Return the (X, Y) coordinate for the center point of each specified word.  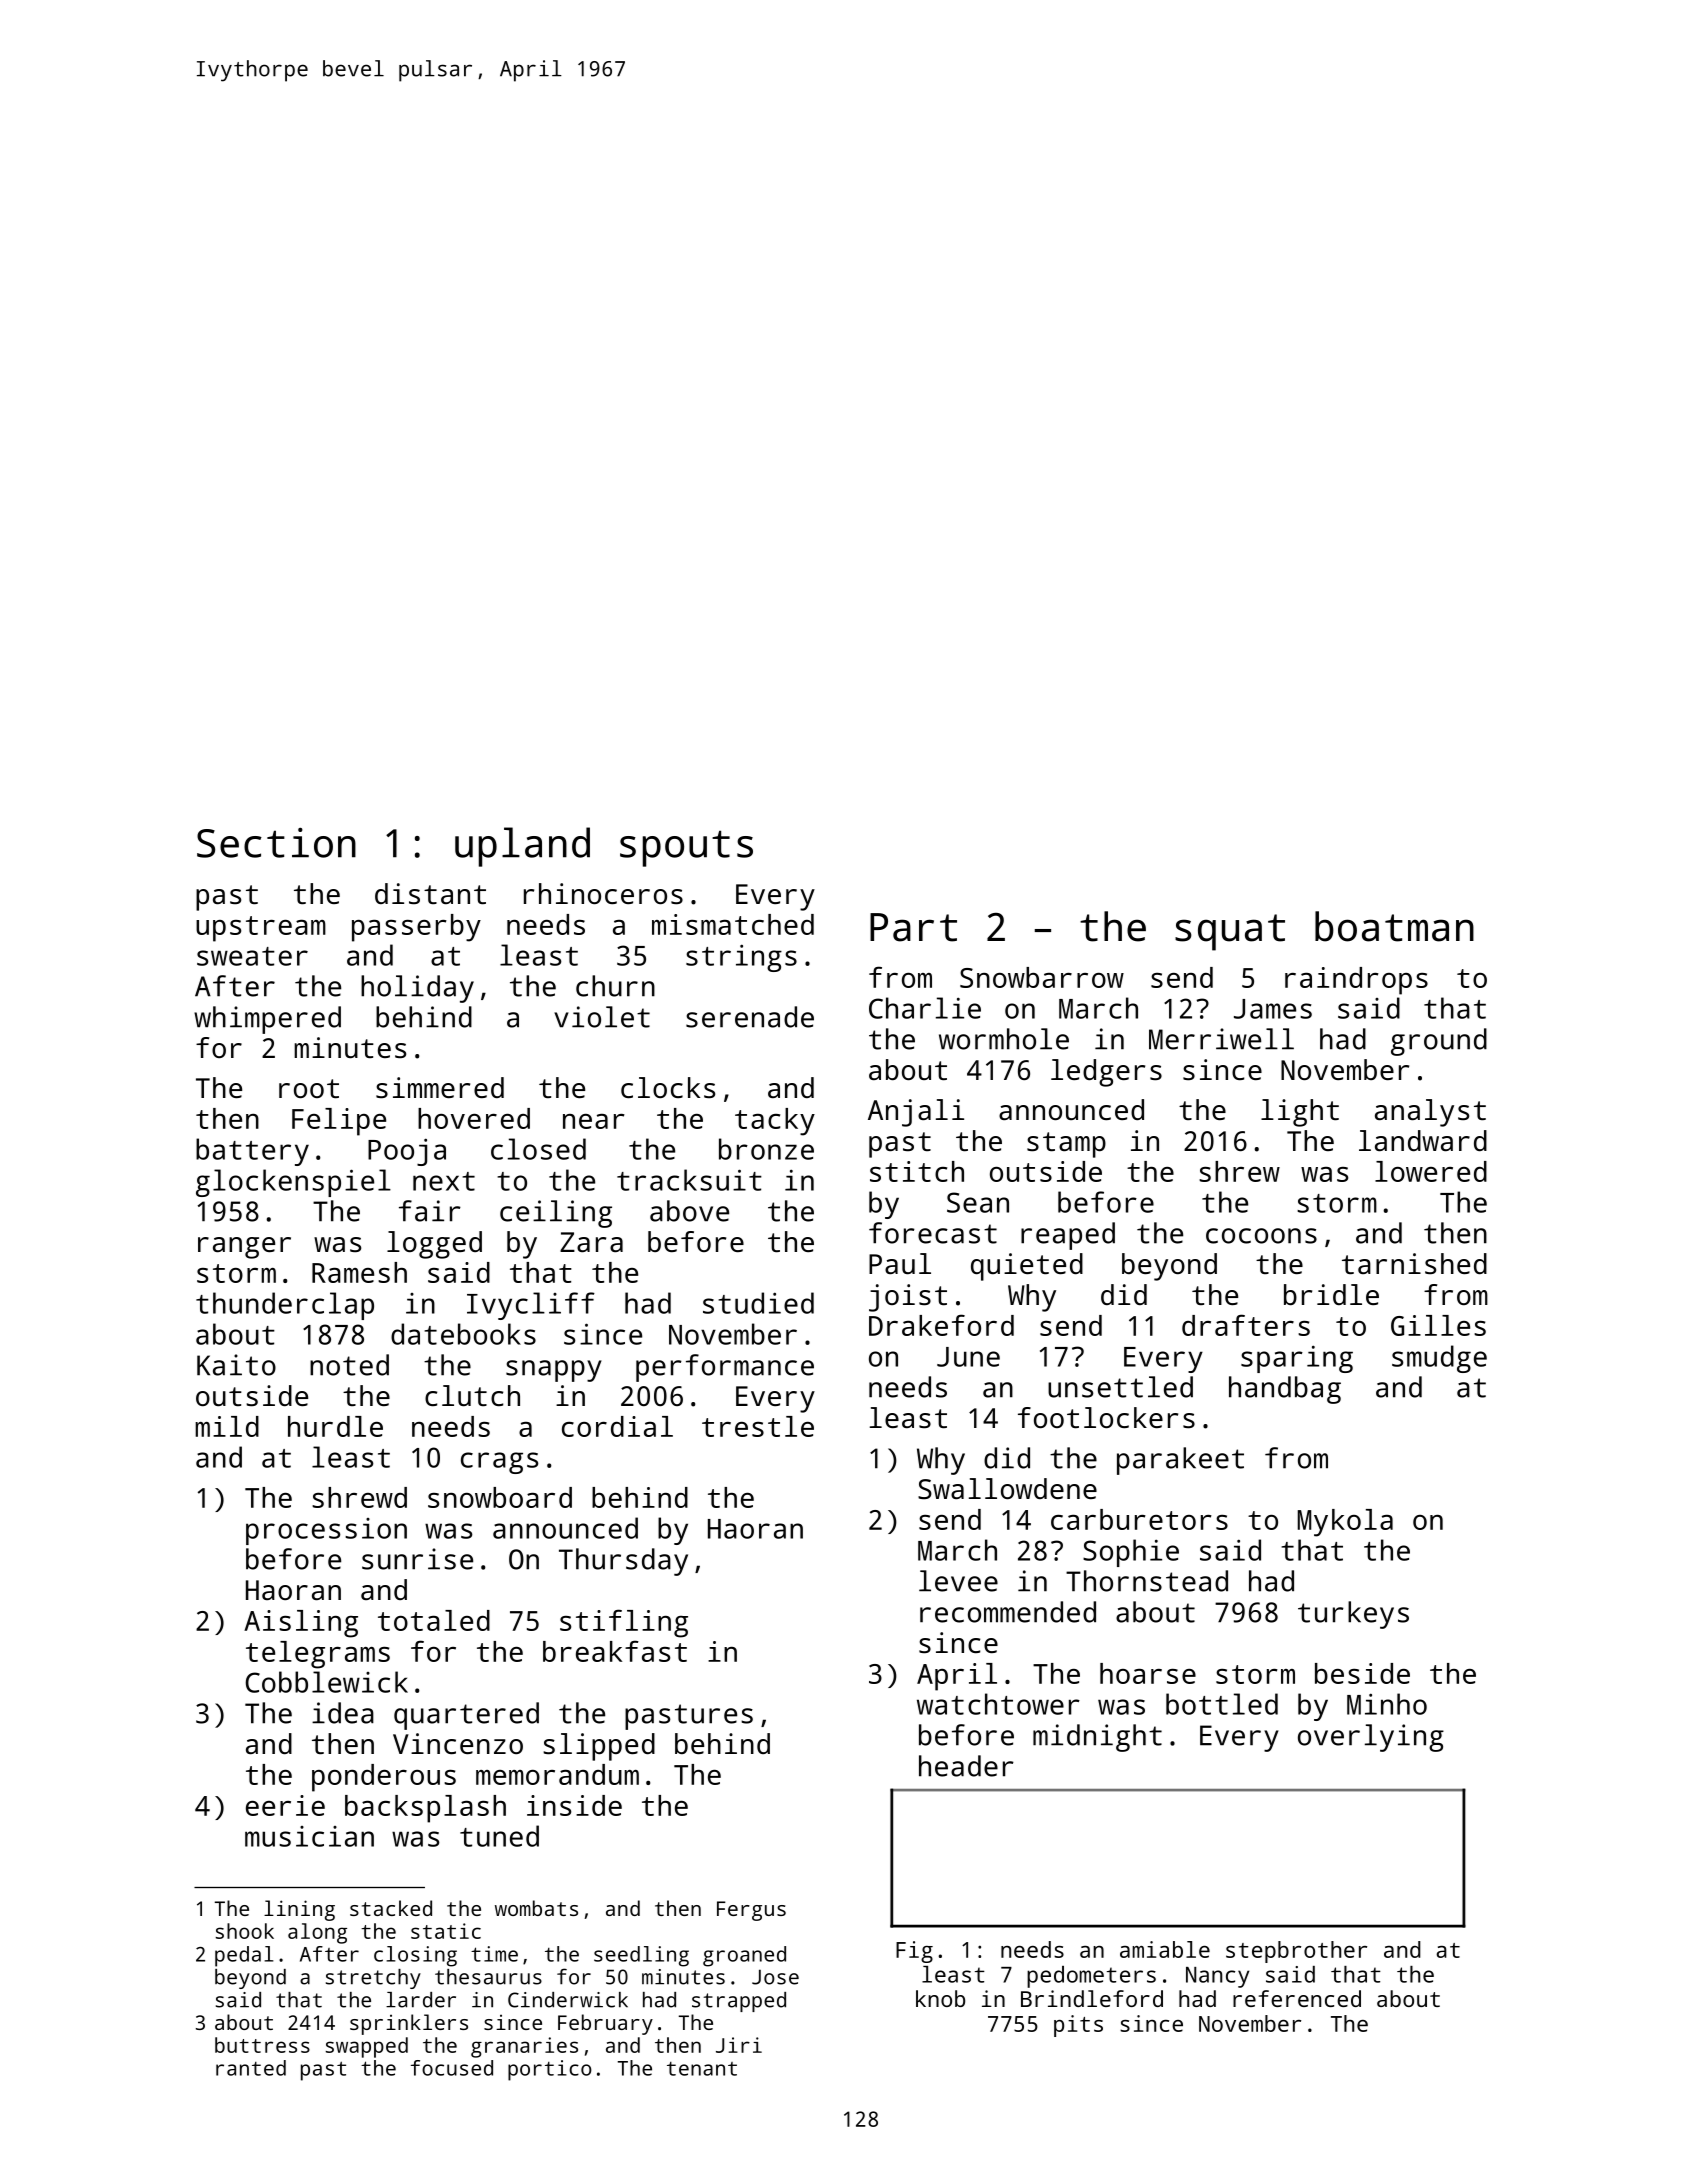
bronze (766, 1149)
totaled (434, 1620)
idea (343, 1713)
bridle (1331, 1294)
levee (958, 1581)
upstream (261, 929)
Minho (1387, 1704)
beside (1362, 1673)
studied (758, 1303)
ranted (251, 2068)
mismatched (733, 924)
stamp (1066, 1145)
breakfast (615, 1651)
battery (252, 1152)
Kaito (236, 1365)
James (1273, 1009)
